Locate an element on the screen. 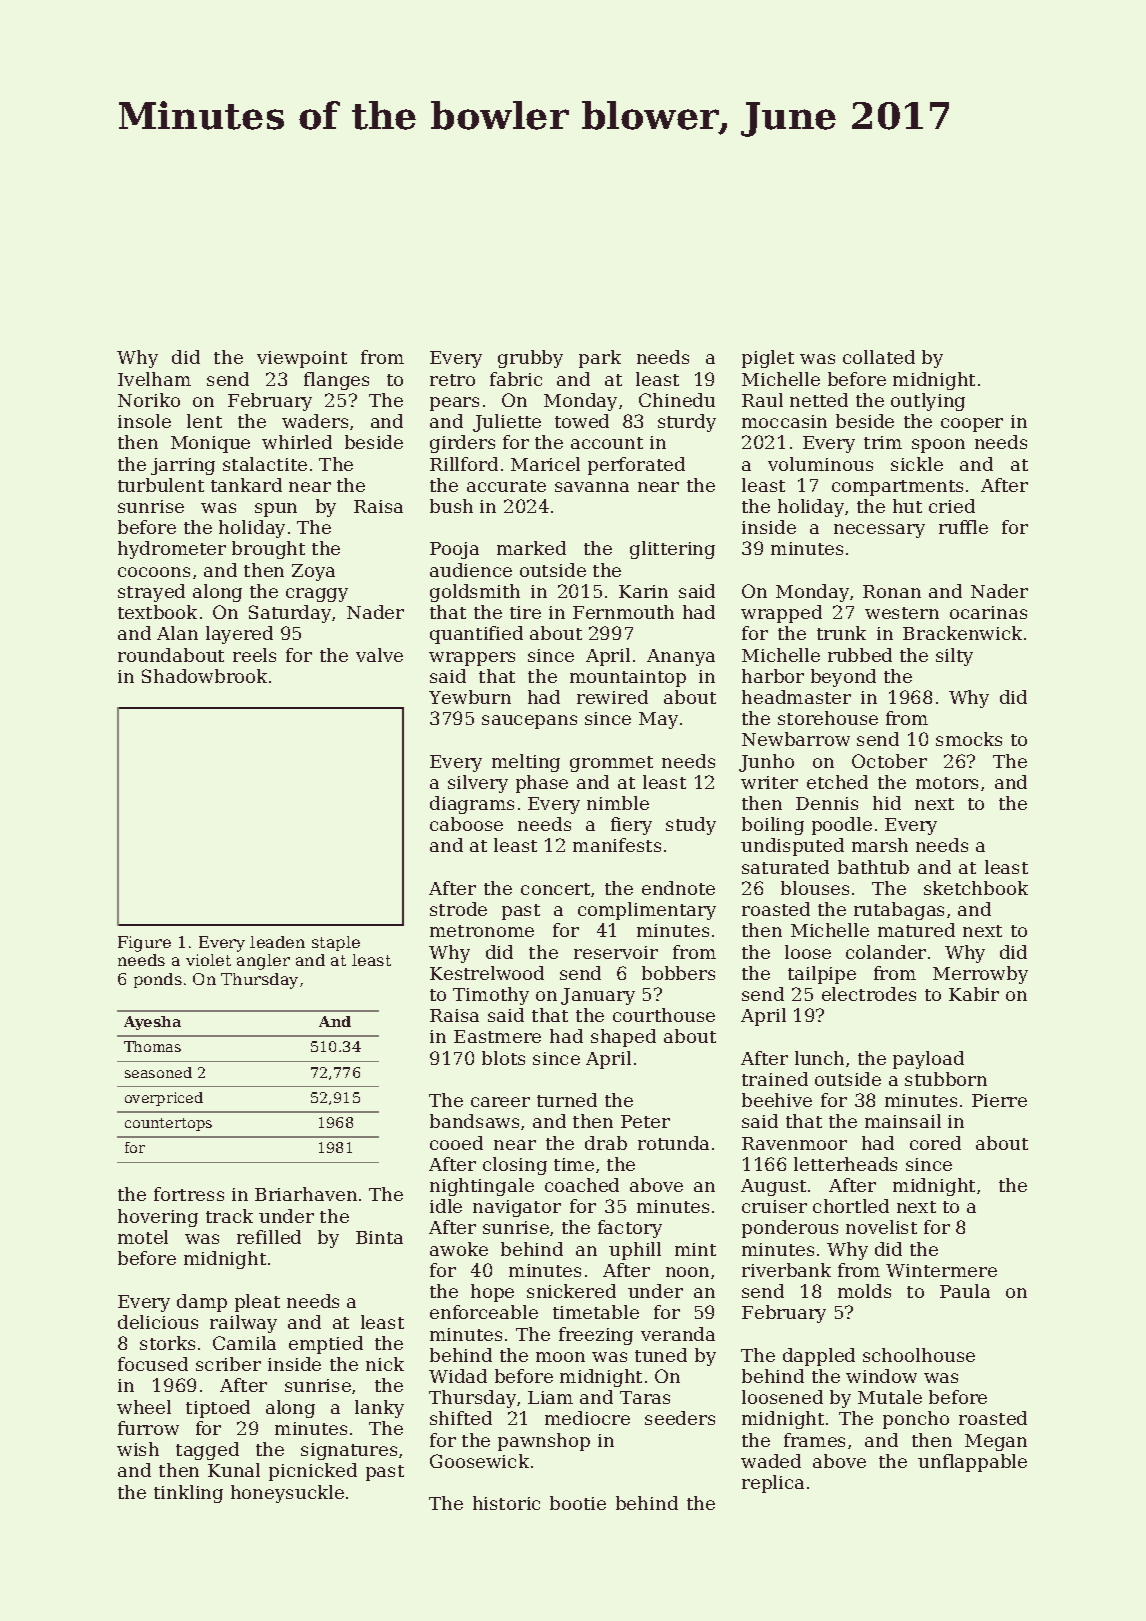  Saturday is located at coordinates (290, 614).
